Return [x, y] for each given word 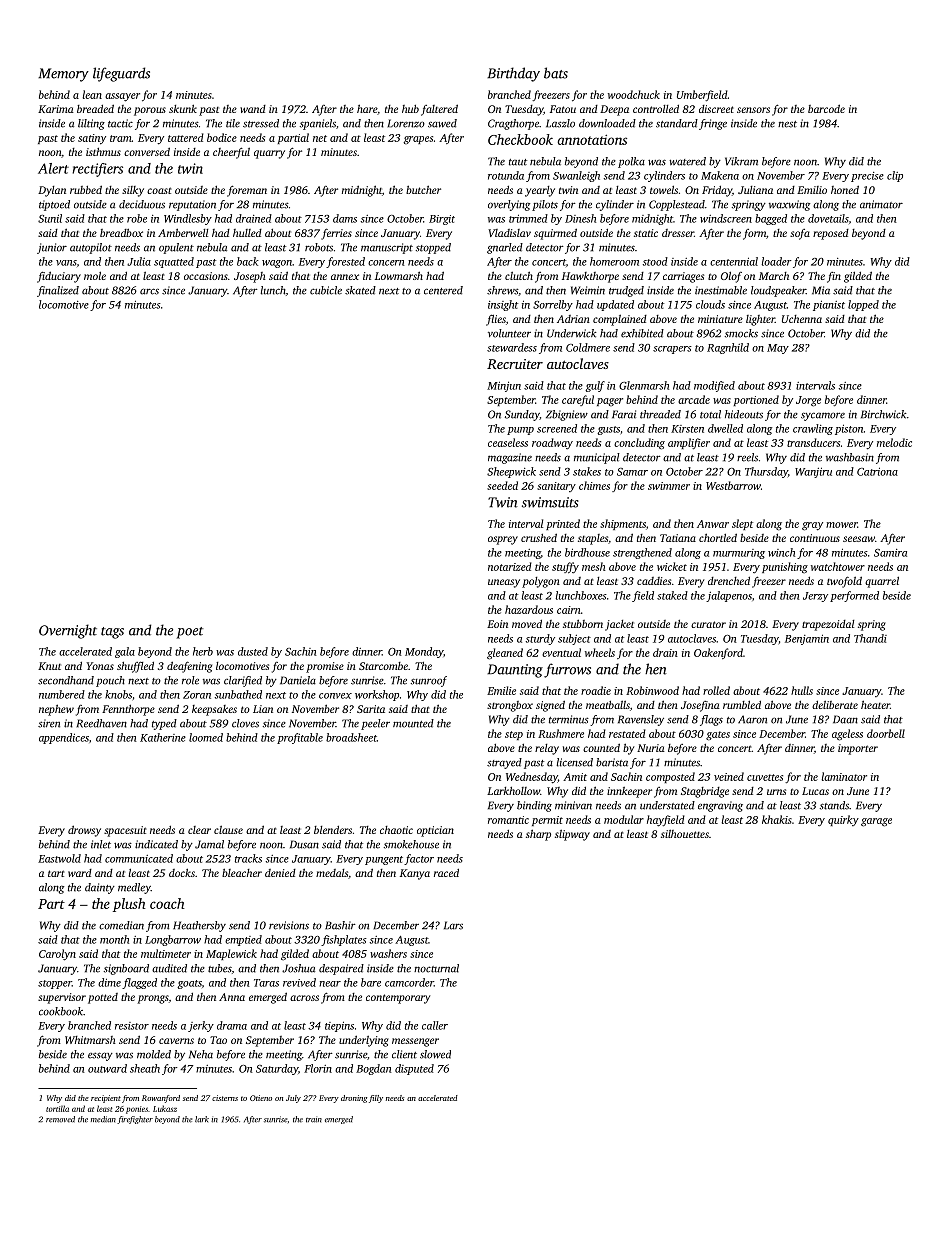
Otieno [261, 1098]
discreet [716, 109]
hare [367, 108]
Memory [63, 75]
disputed [414, 1069]
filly [376, 1099]
